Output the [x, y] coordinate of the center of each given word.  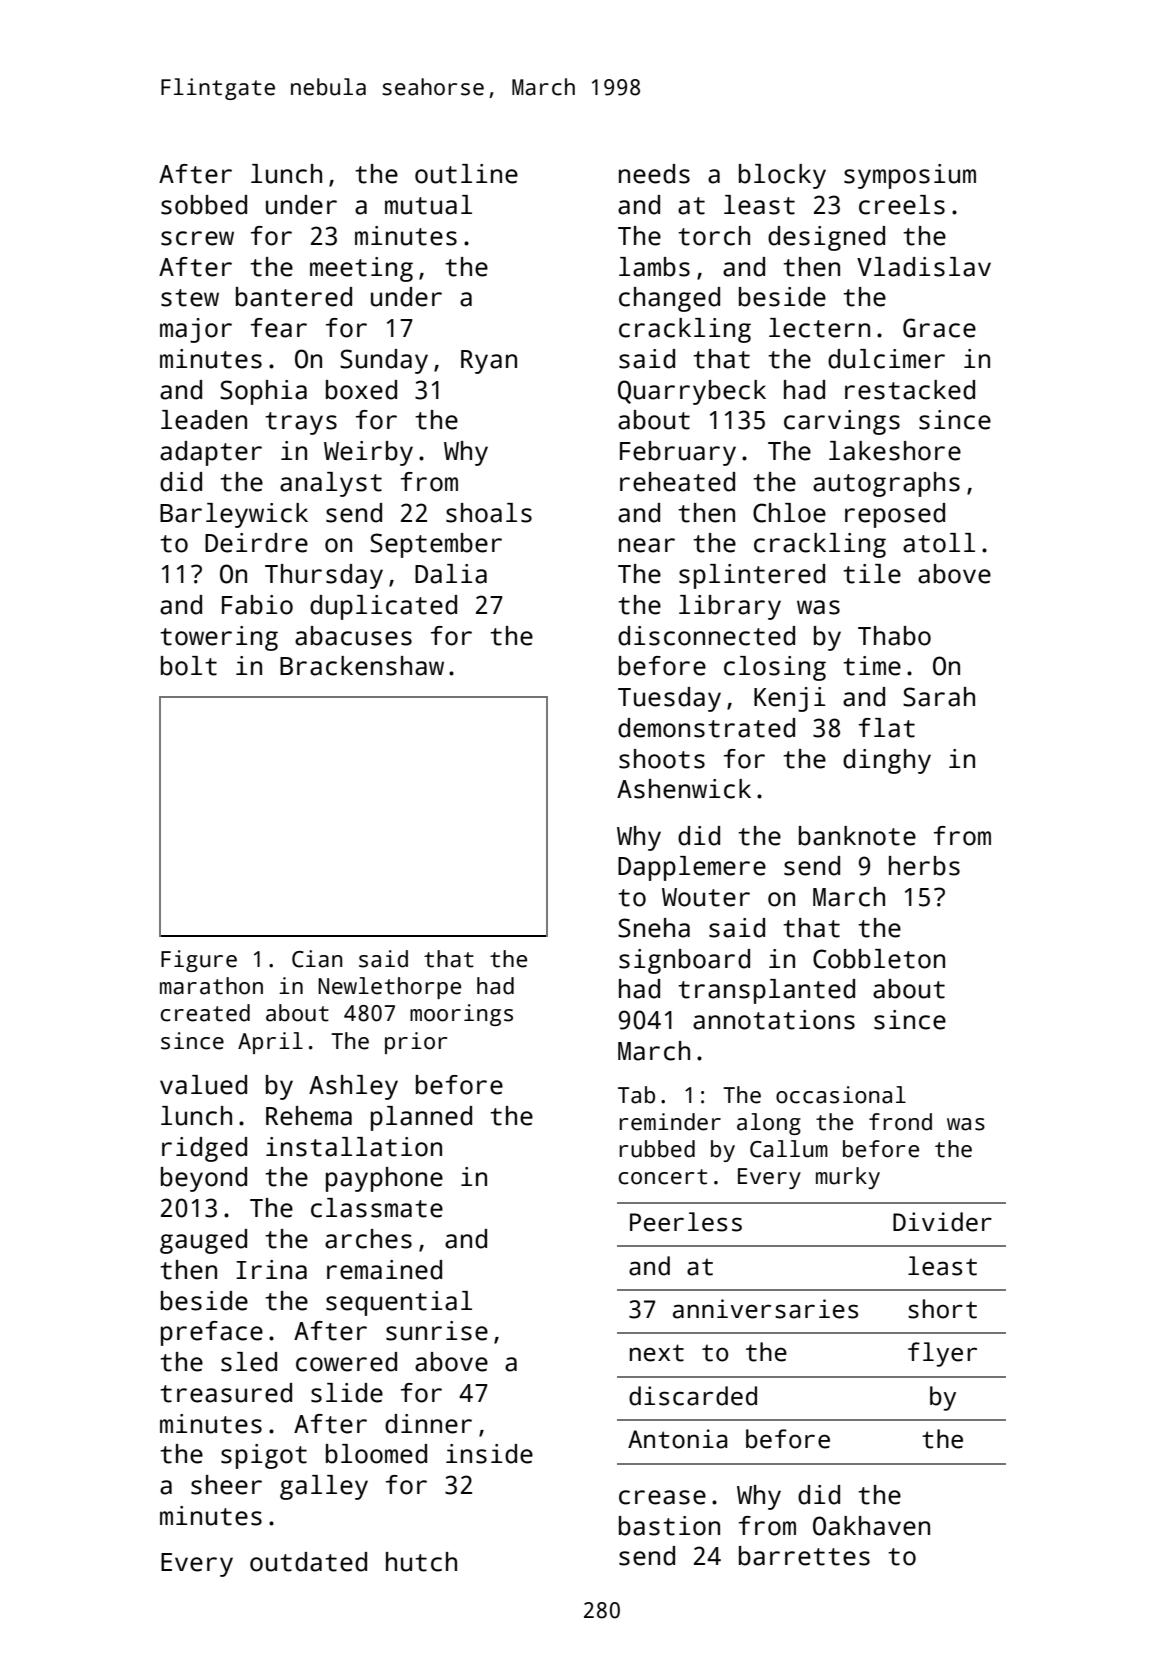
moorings [461, 1015]
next [657, 1353]
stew [190, 298]
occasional [841, 1095]
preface [212, 1333]
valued [203, 1085]
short [942, 1309]
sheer [226, 1485]
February [678, 453]
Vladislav [924, 267]
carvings [842, 422]
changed [669, 299]
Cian [317, 959]
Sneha [654, 928]
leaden [204, 420]
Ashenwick [684, 789]
